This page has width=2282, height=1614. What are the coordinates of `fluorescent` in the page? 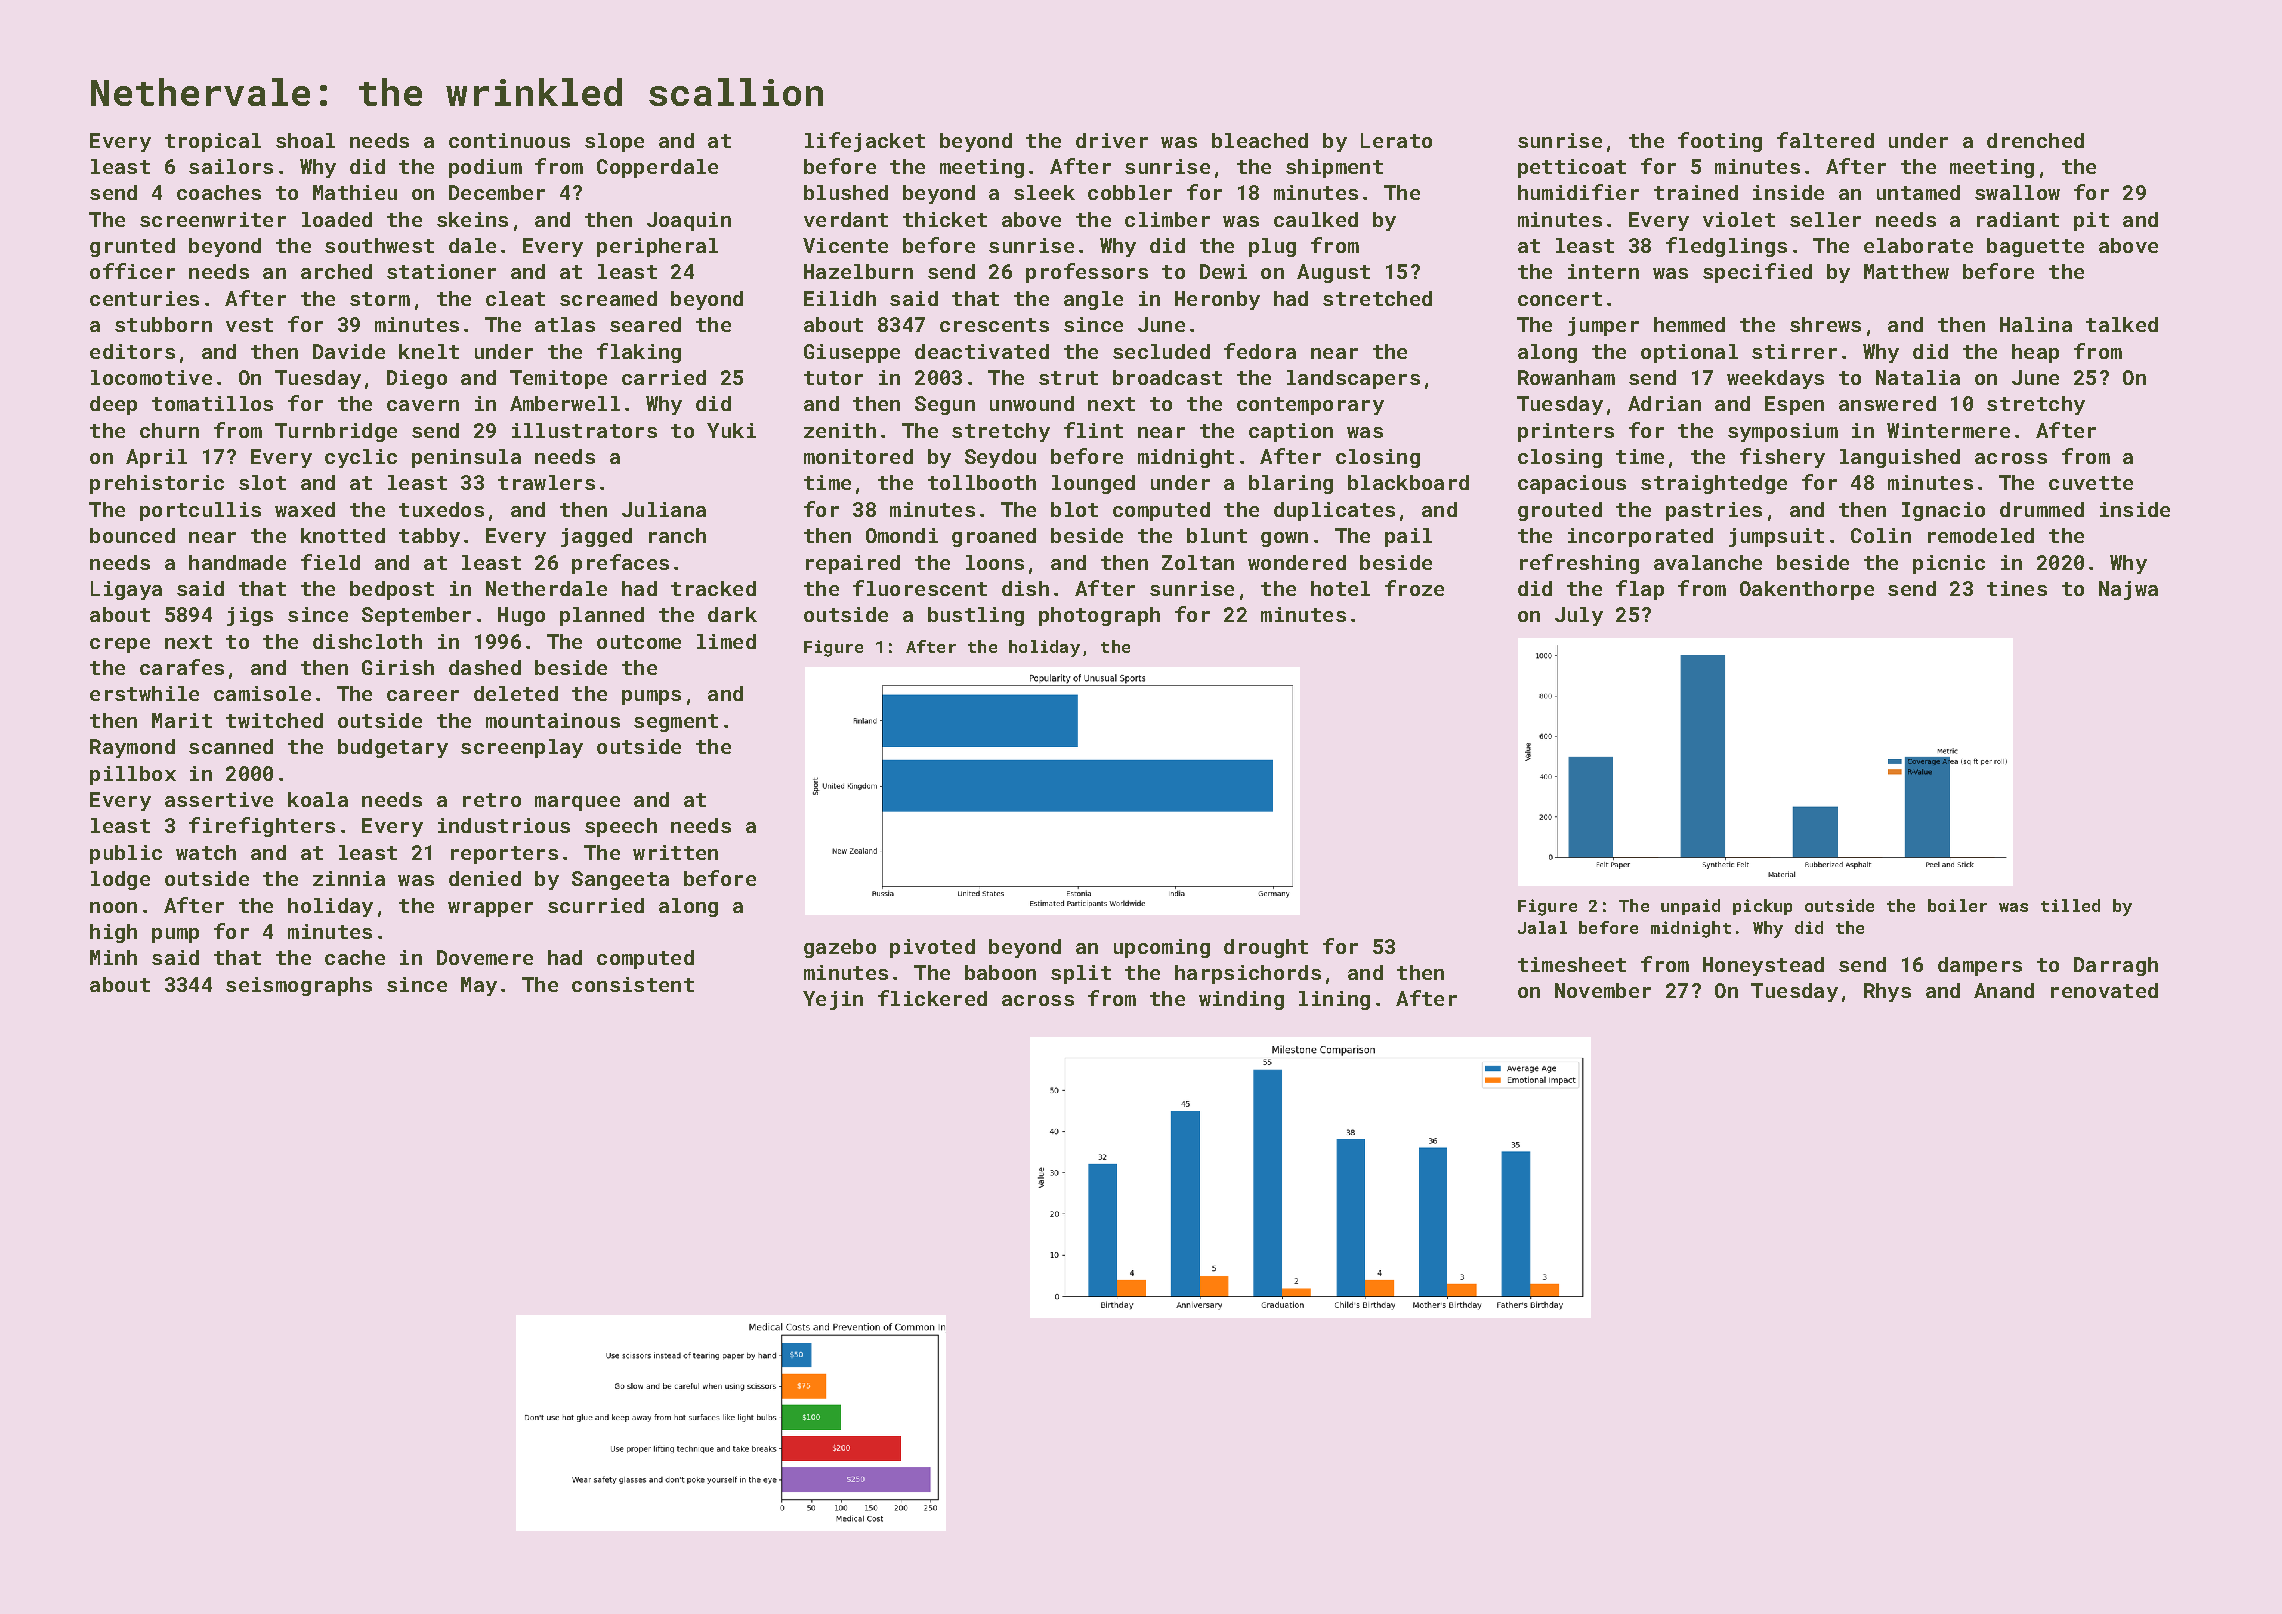 It's located at (920, 588).
